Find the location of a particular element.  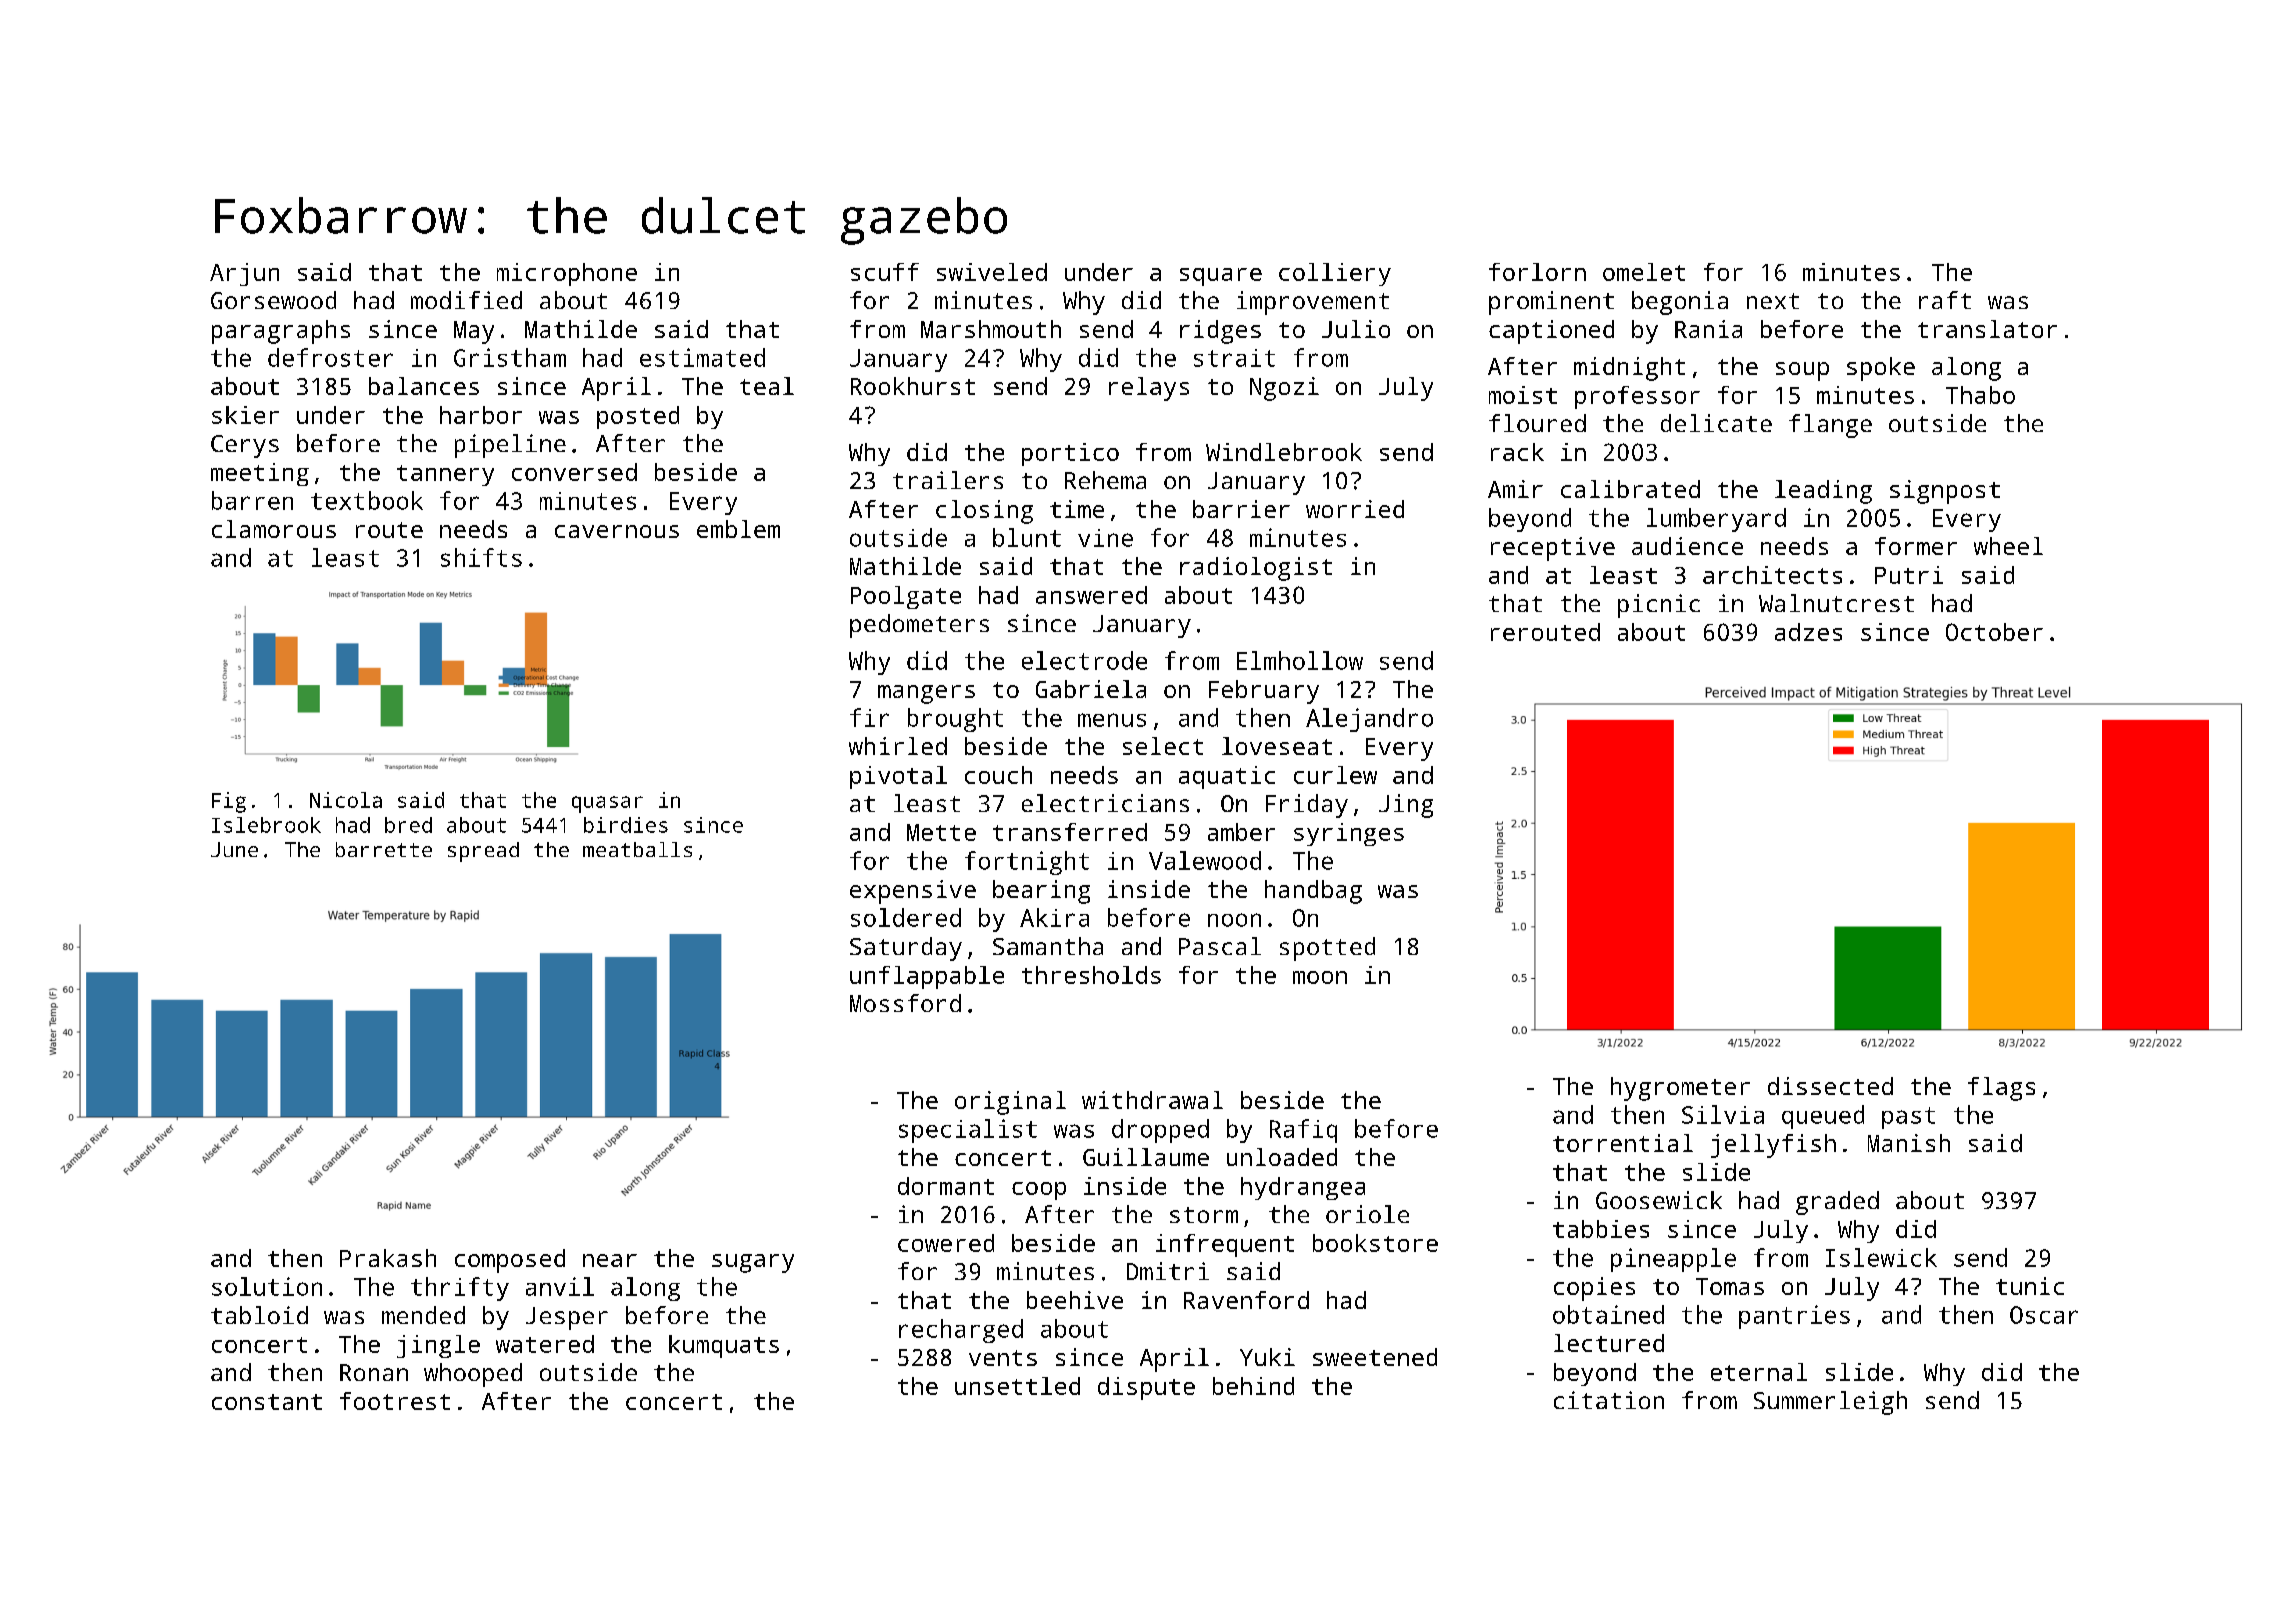

defroster is located at coordinates (330, 357).
